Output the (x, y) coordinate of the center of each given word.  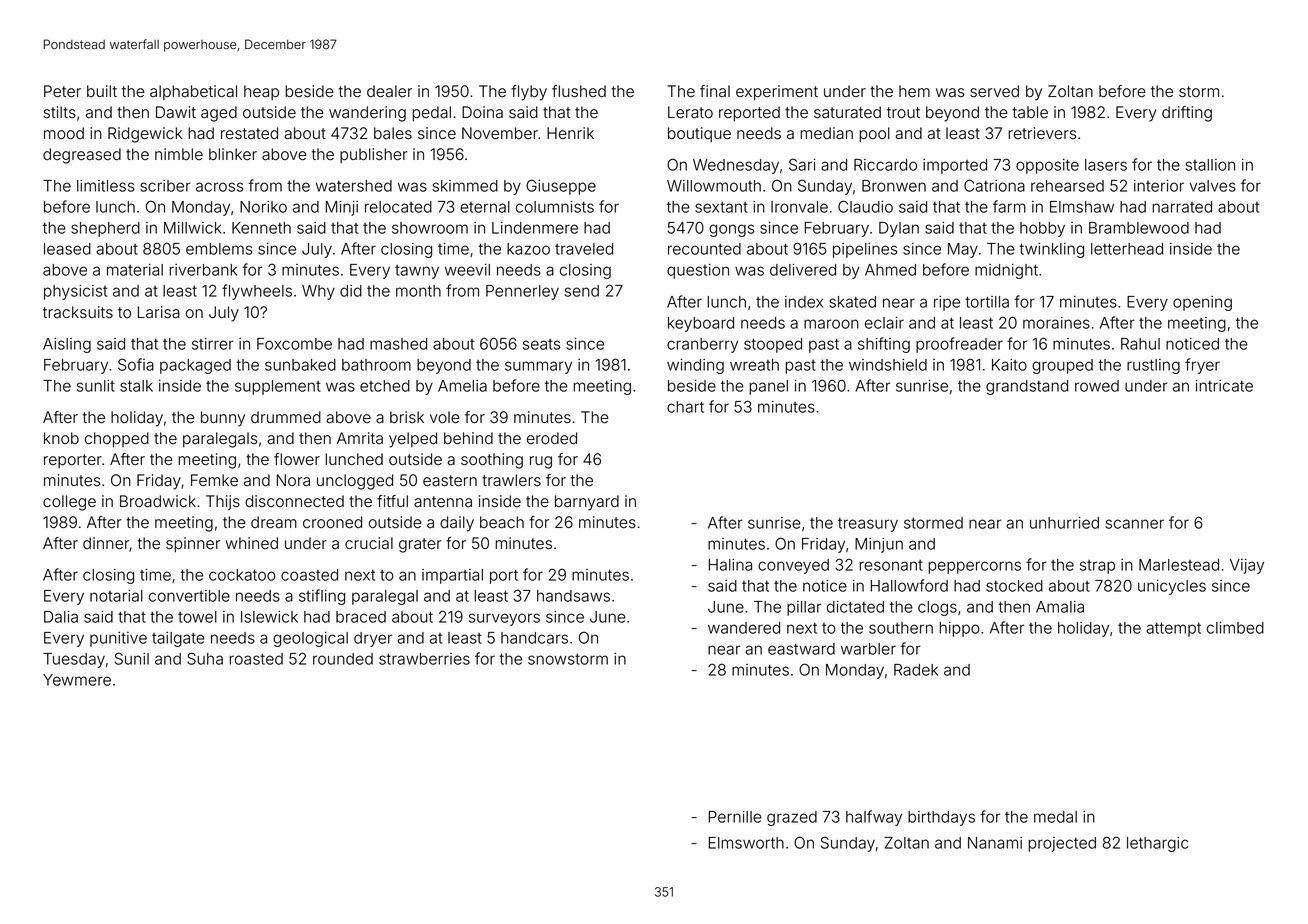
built (102, 91)
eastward (801, 649)
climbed (1235, 628)
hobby (1042, 229)
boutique (699, 134)
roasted (256, 659)
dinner (106, 543)
